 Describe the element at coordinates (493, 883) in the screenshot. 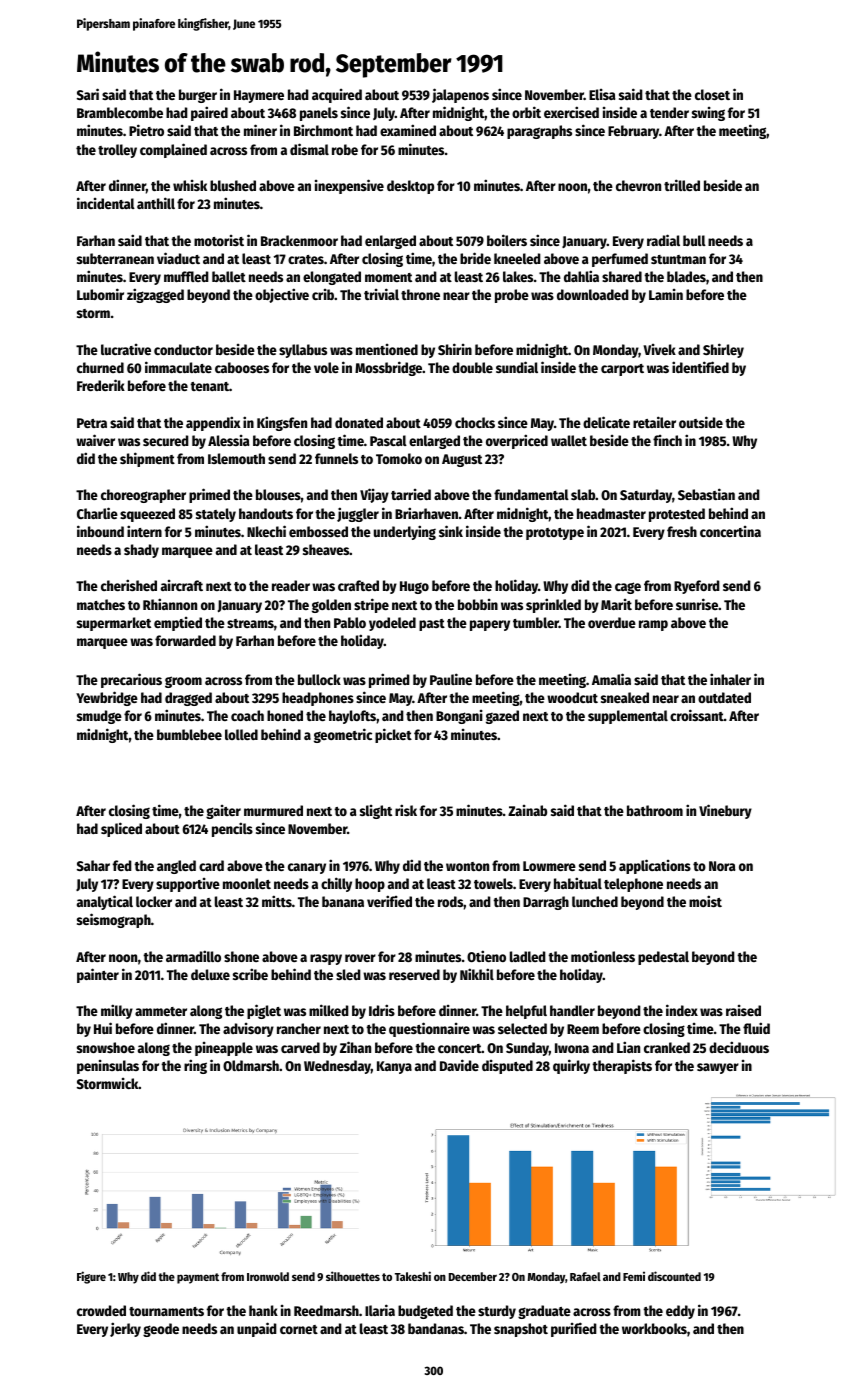

I see `towels` at that location.
